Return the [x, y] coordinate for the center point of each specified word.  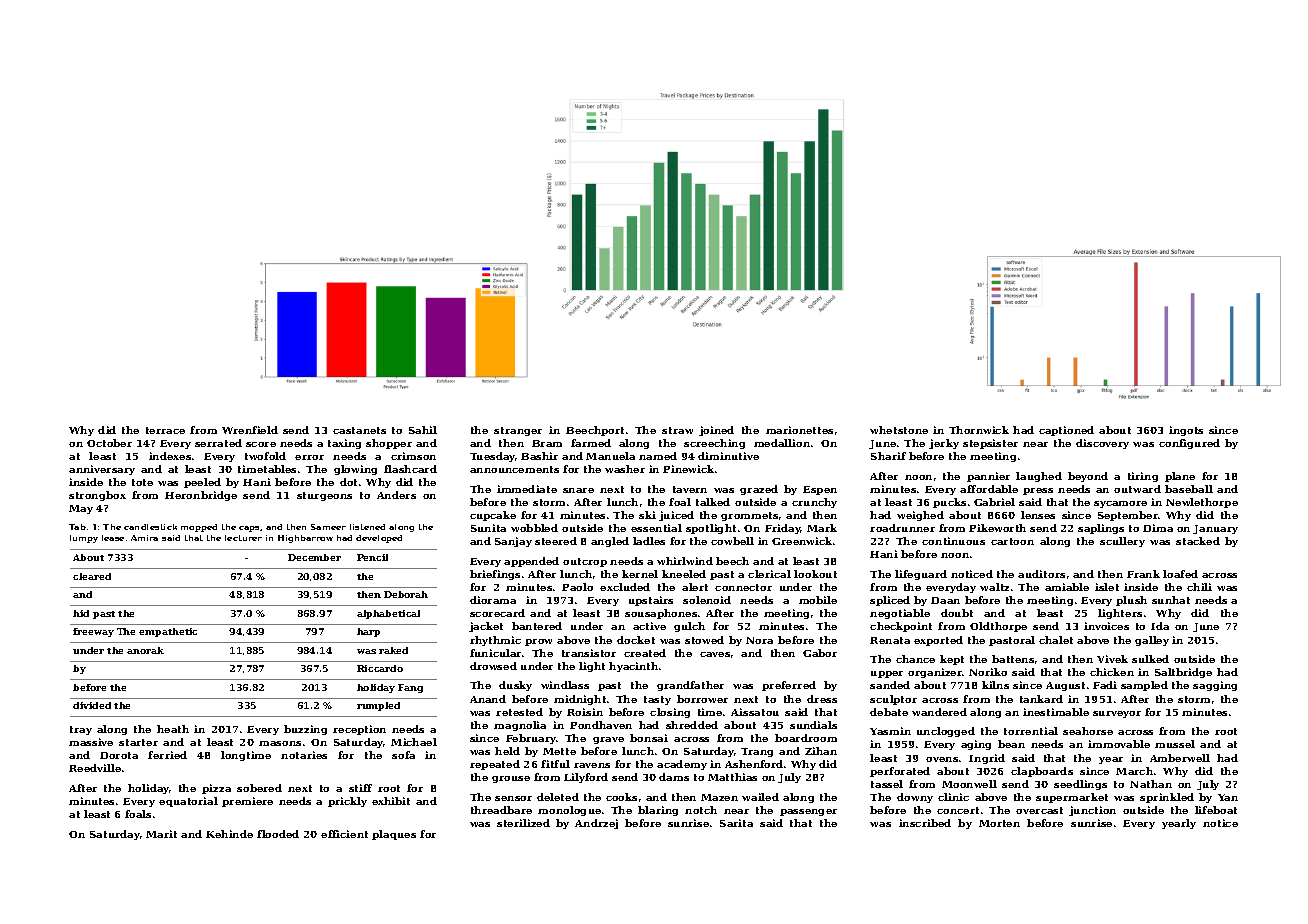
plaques [394, 835]
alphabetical [388, 614]
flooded [278, 834]
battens [1013, 659]
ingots [1186, 431]
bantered [537, 626]
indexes [170, 456]
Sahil [423, 430]
